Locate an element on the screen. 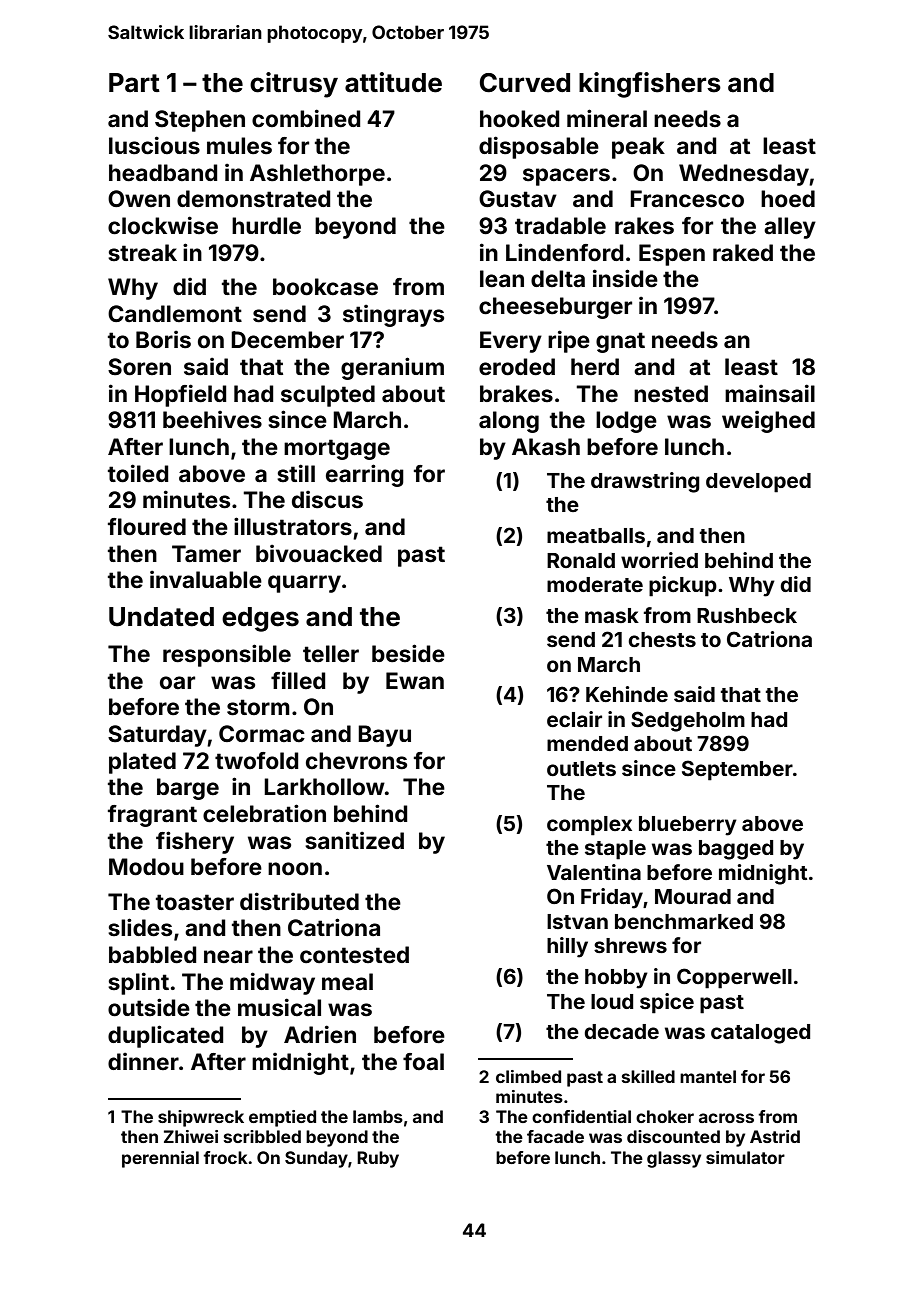 This screenshot has height=1311, width=924. developed is located at coordinates (758, 483).
